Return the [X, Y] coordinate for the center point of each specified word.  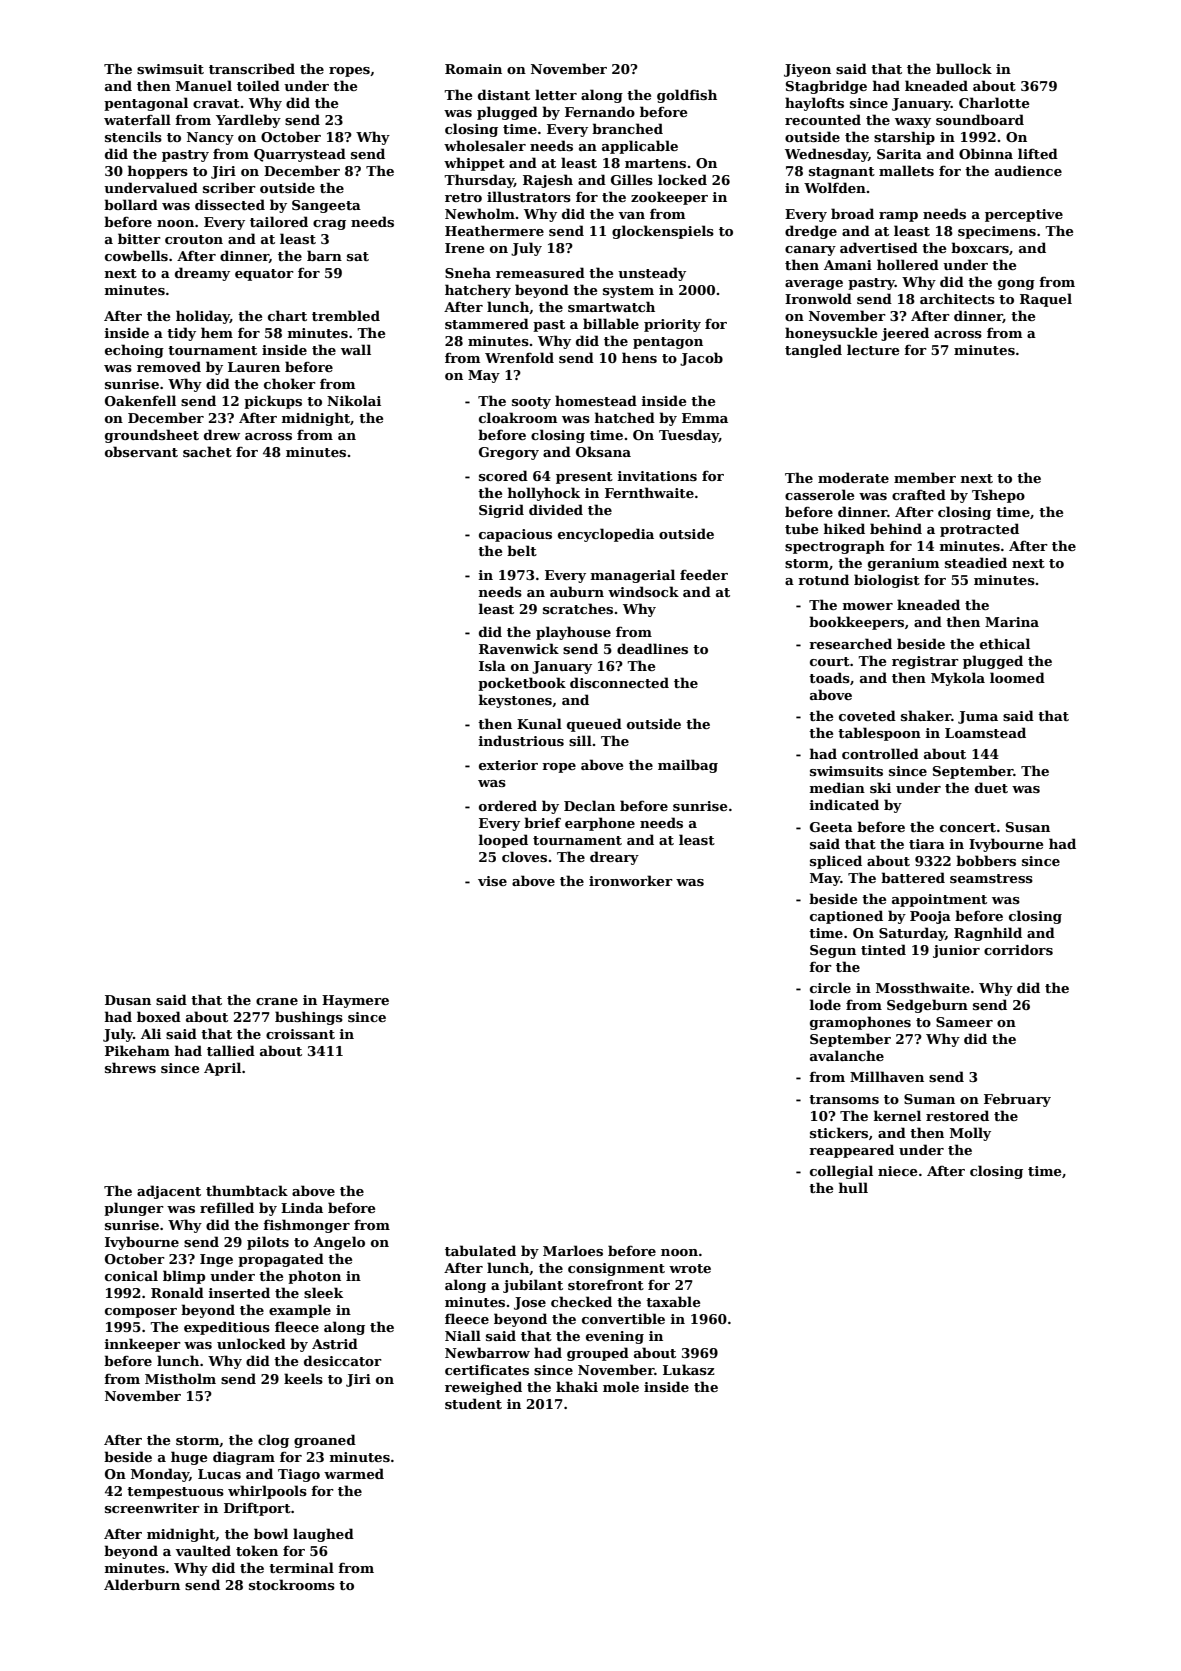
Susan [1028, 827]
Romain [473, 69]
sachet [207, 451]
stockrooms [292, 1584]
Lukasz [688, 1369]
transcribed [252, 68]
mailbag [688, 766]
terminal [301, 1567]
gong [1016, 285]
